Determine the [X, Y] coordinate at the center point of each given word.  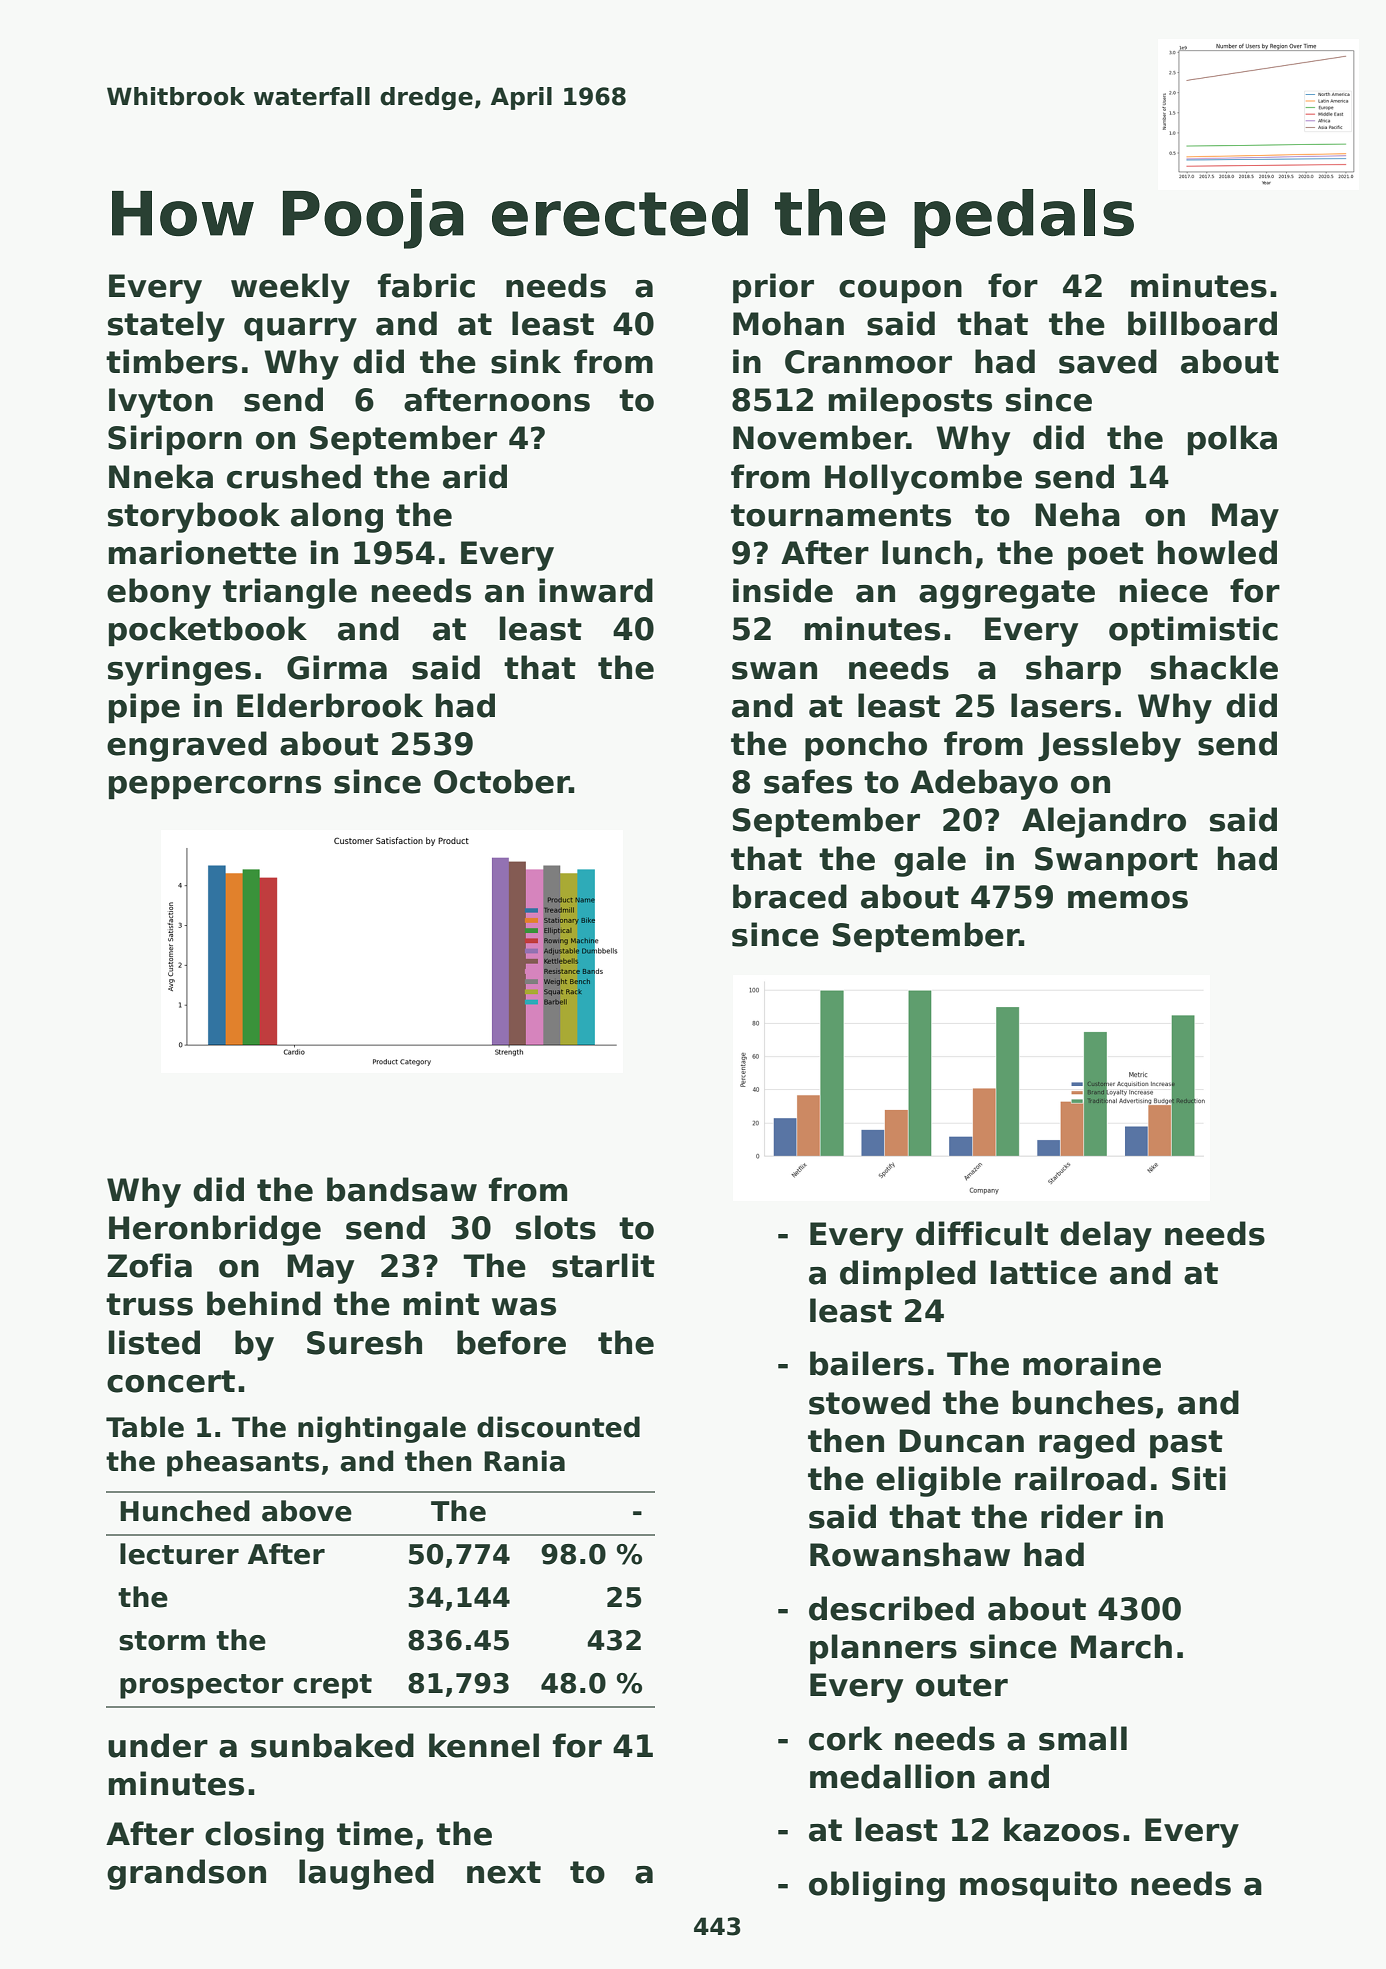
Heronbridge [215, 1230]
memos [1128, 900]
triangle [290, 593]
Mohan [788, 323]
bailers [867, 1363]
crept [332, 1686]
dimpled [908, 1275]
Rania [524, 1461]
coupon [900, 291]
